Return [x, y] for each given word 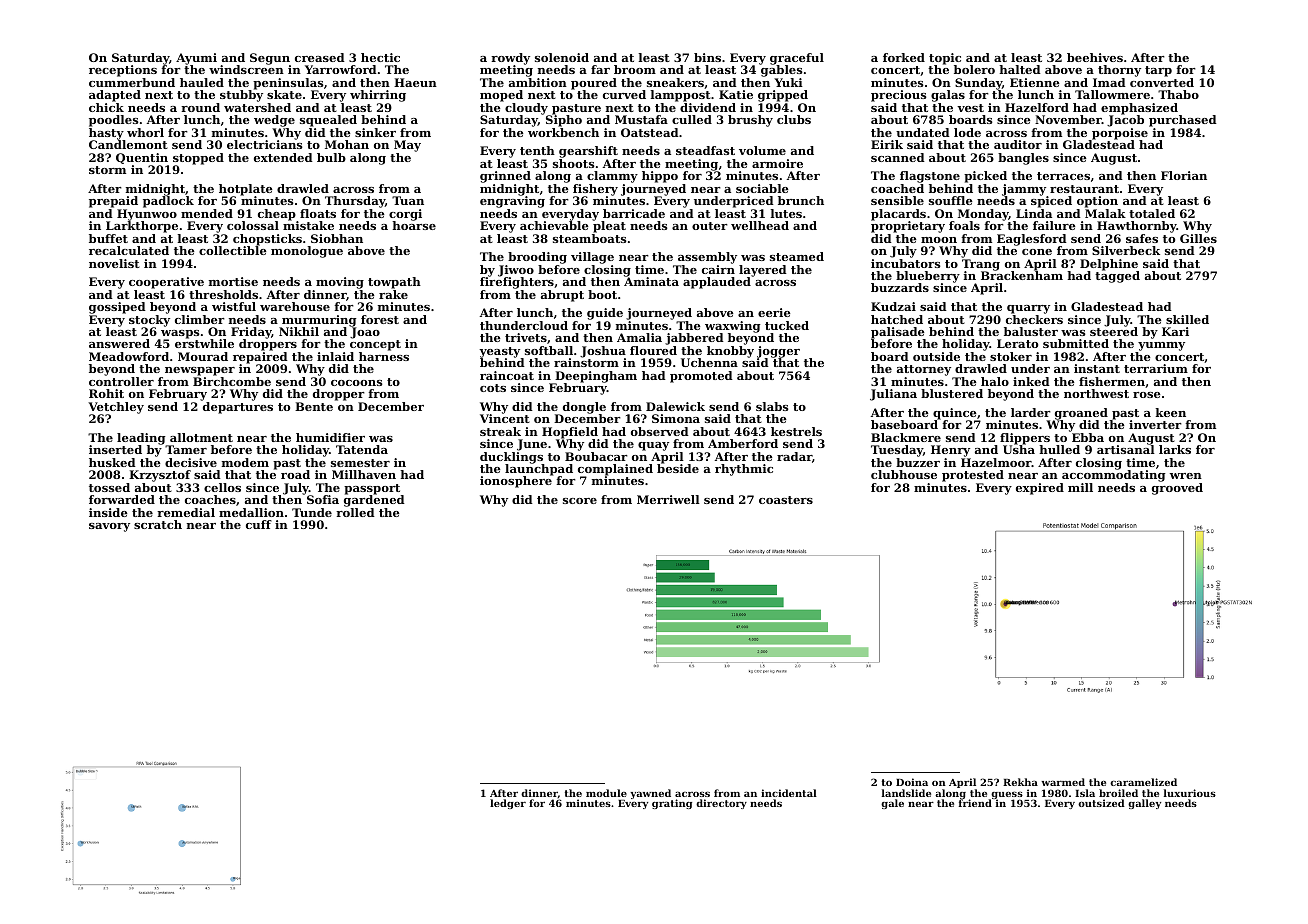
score [580, 501]
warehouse [295, 306]
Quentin [142, 158]
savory [109, 527]
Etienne [1035, 82]
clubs [794, 119]
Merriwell [668, 499]
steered [1114, 331]
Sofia [323, 499]
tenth [537, 150]
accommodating [1113, 476]
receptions [123, 71]
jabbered [694, 339]
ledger [508, 804]
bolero [974, 69]
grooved [1177, 489]
